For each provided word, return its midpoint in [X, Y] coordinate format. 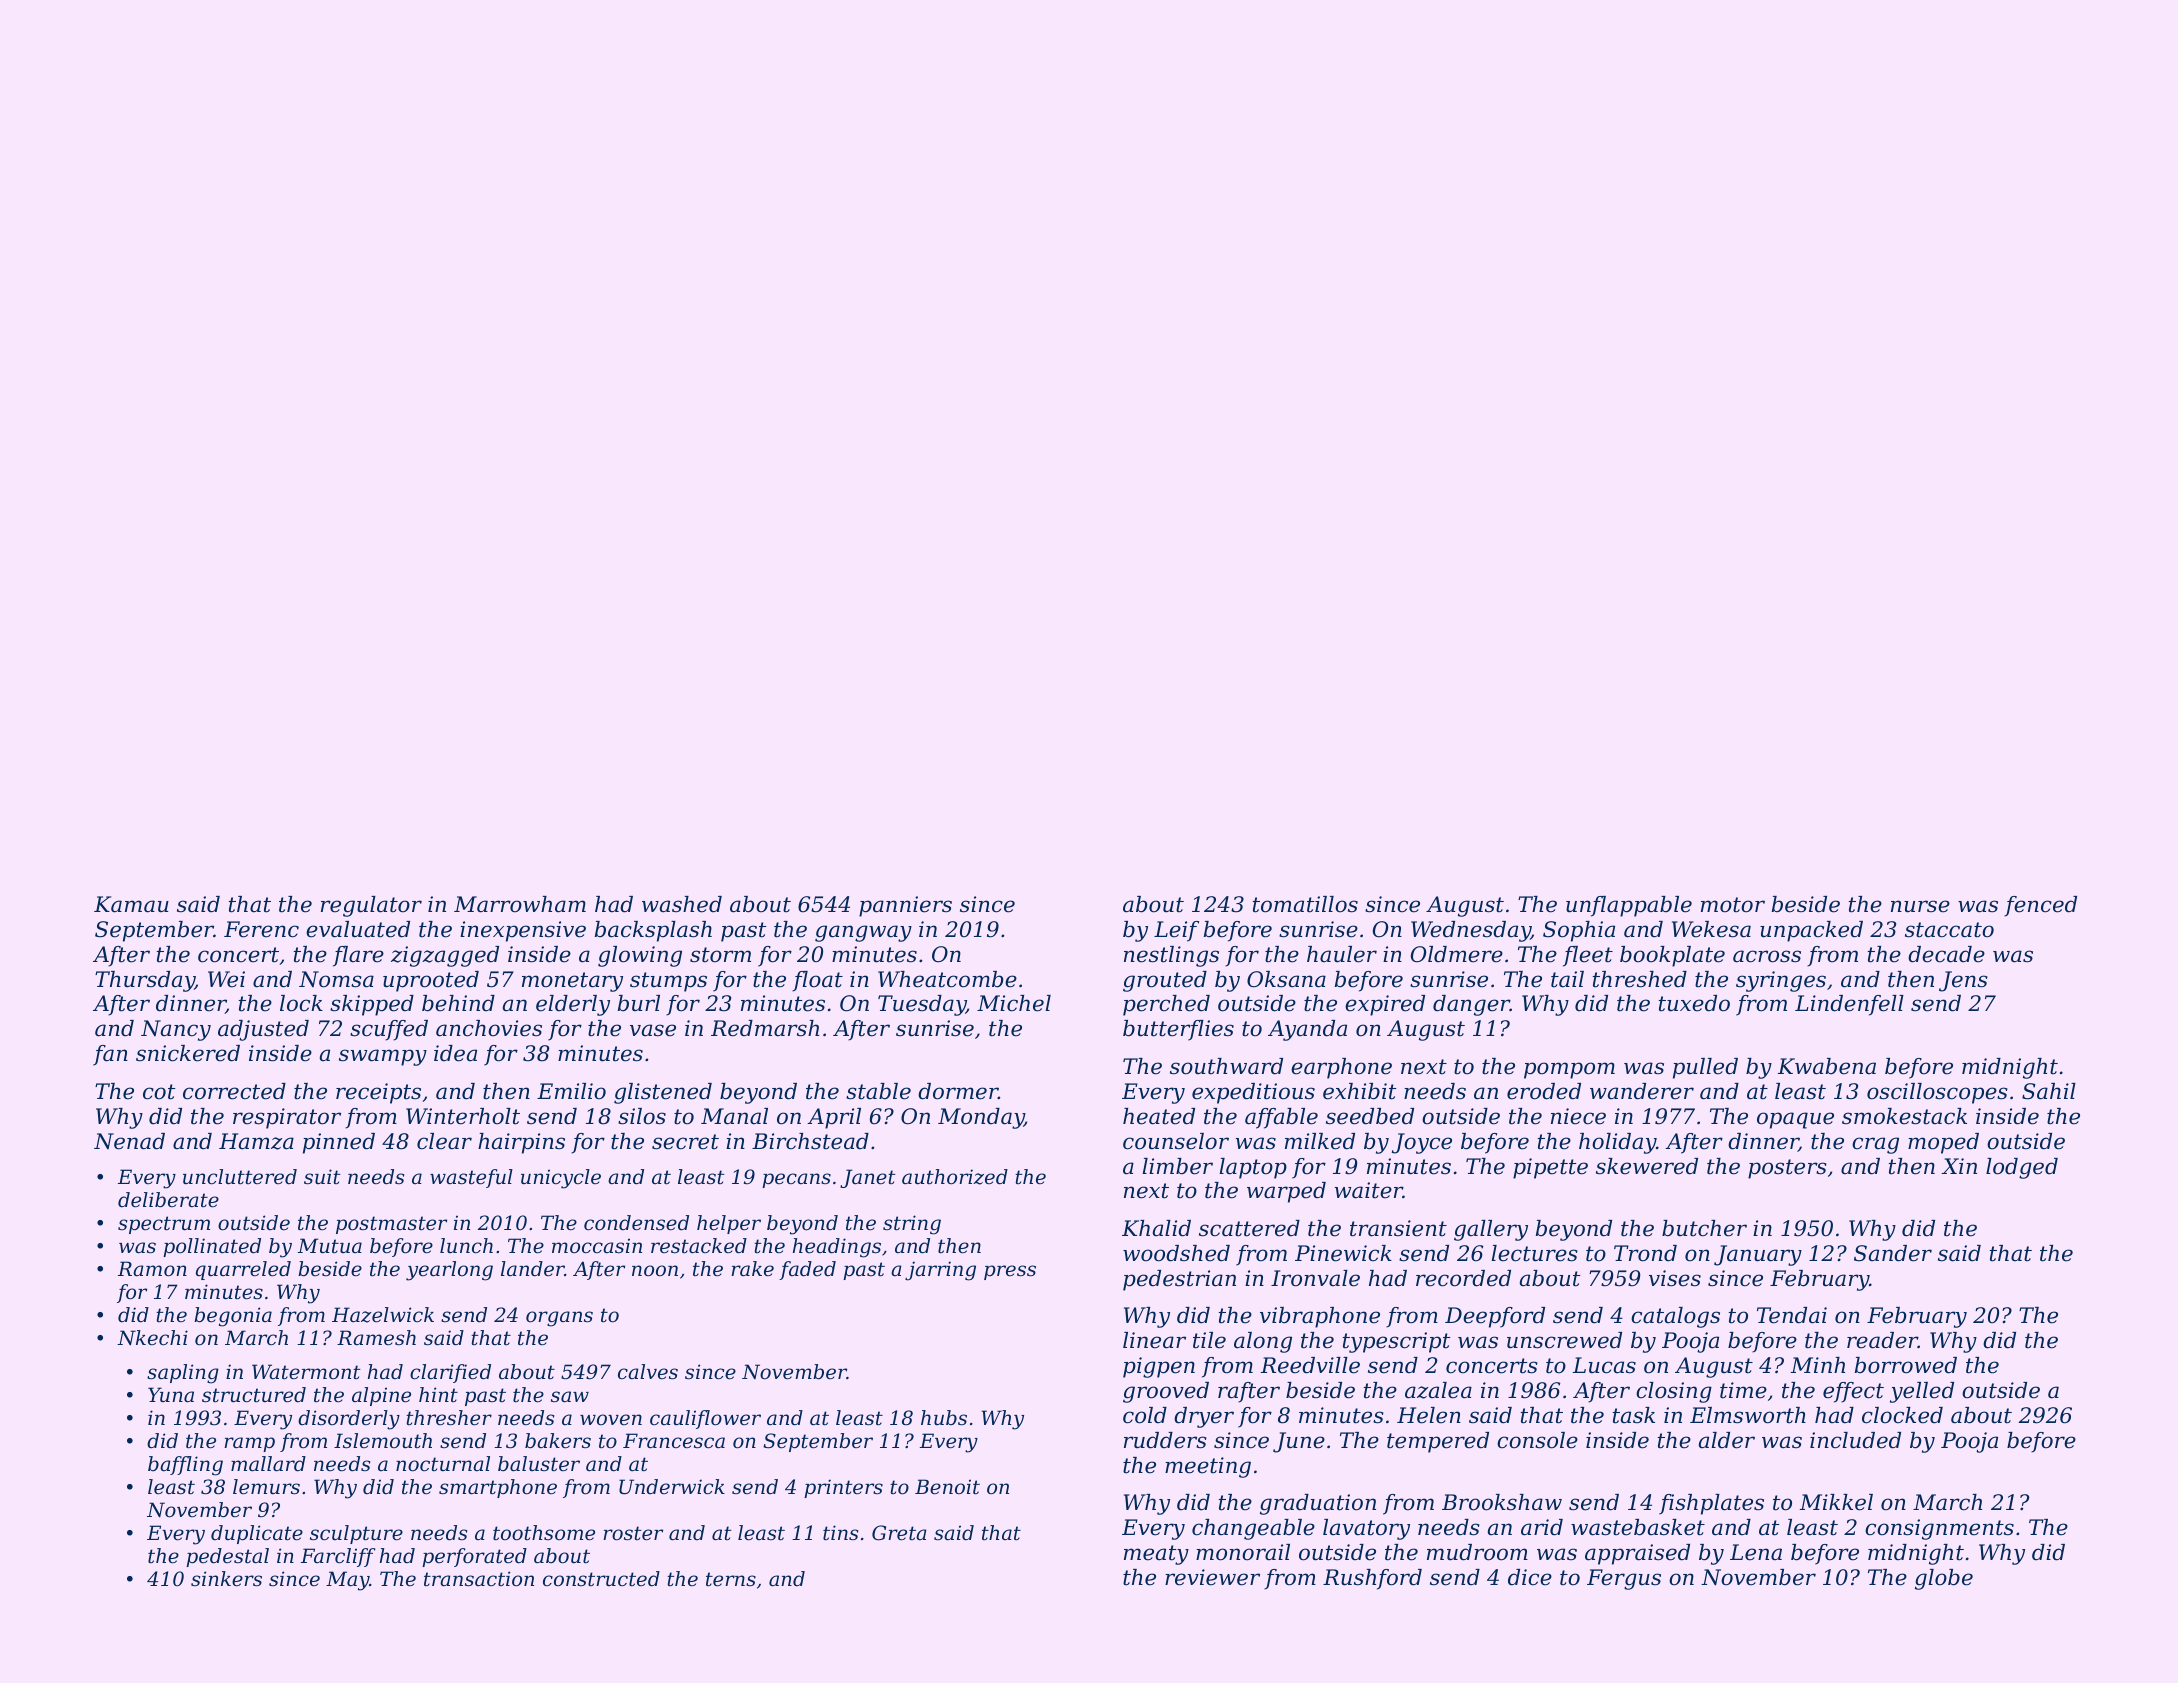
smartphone [498, 1488]
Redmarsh [765, 1028]
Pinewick [1343, 1253]
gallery [1491, 1230]
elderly [573, 1005]
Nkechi [152, 1338]
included [1855, 1440]
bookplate [1672, 956]
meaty [1156, 1555]
